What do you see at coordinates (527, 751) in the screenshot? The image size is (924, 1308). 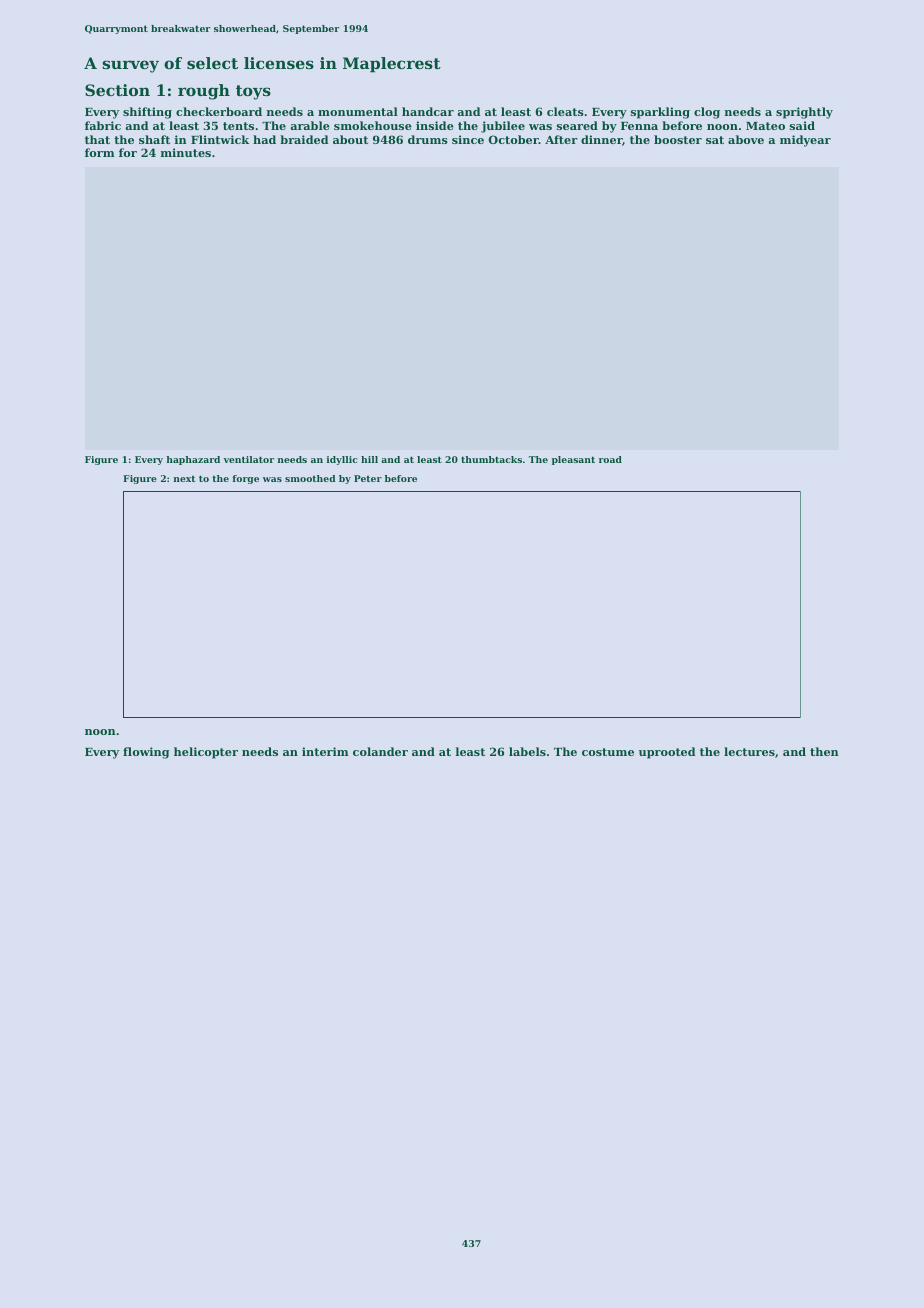 I see `labels` at bounding box center [527, 751].
